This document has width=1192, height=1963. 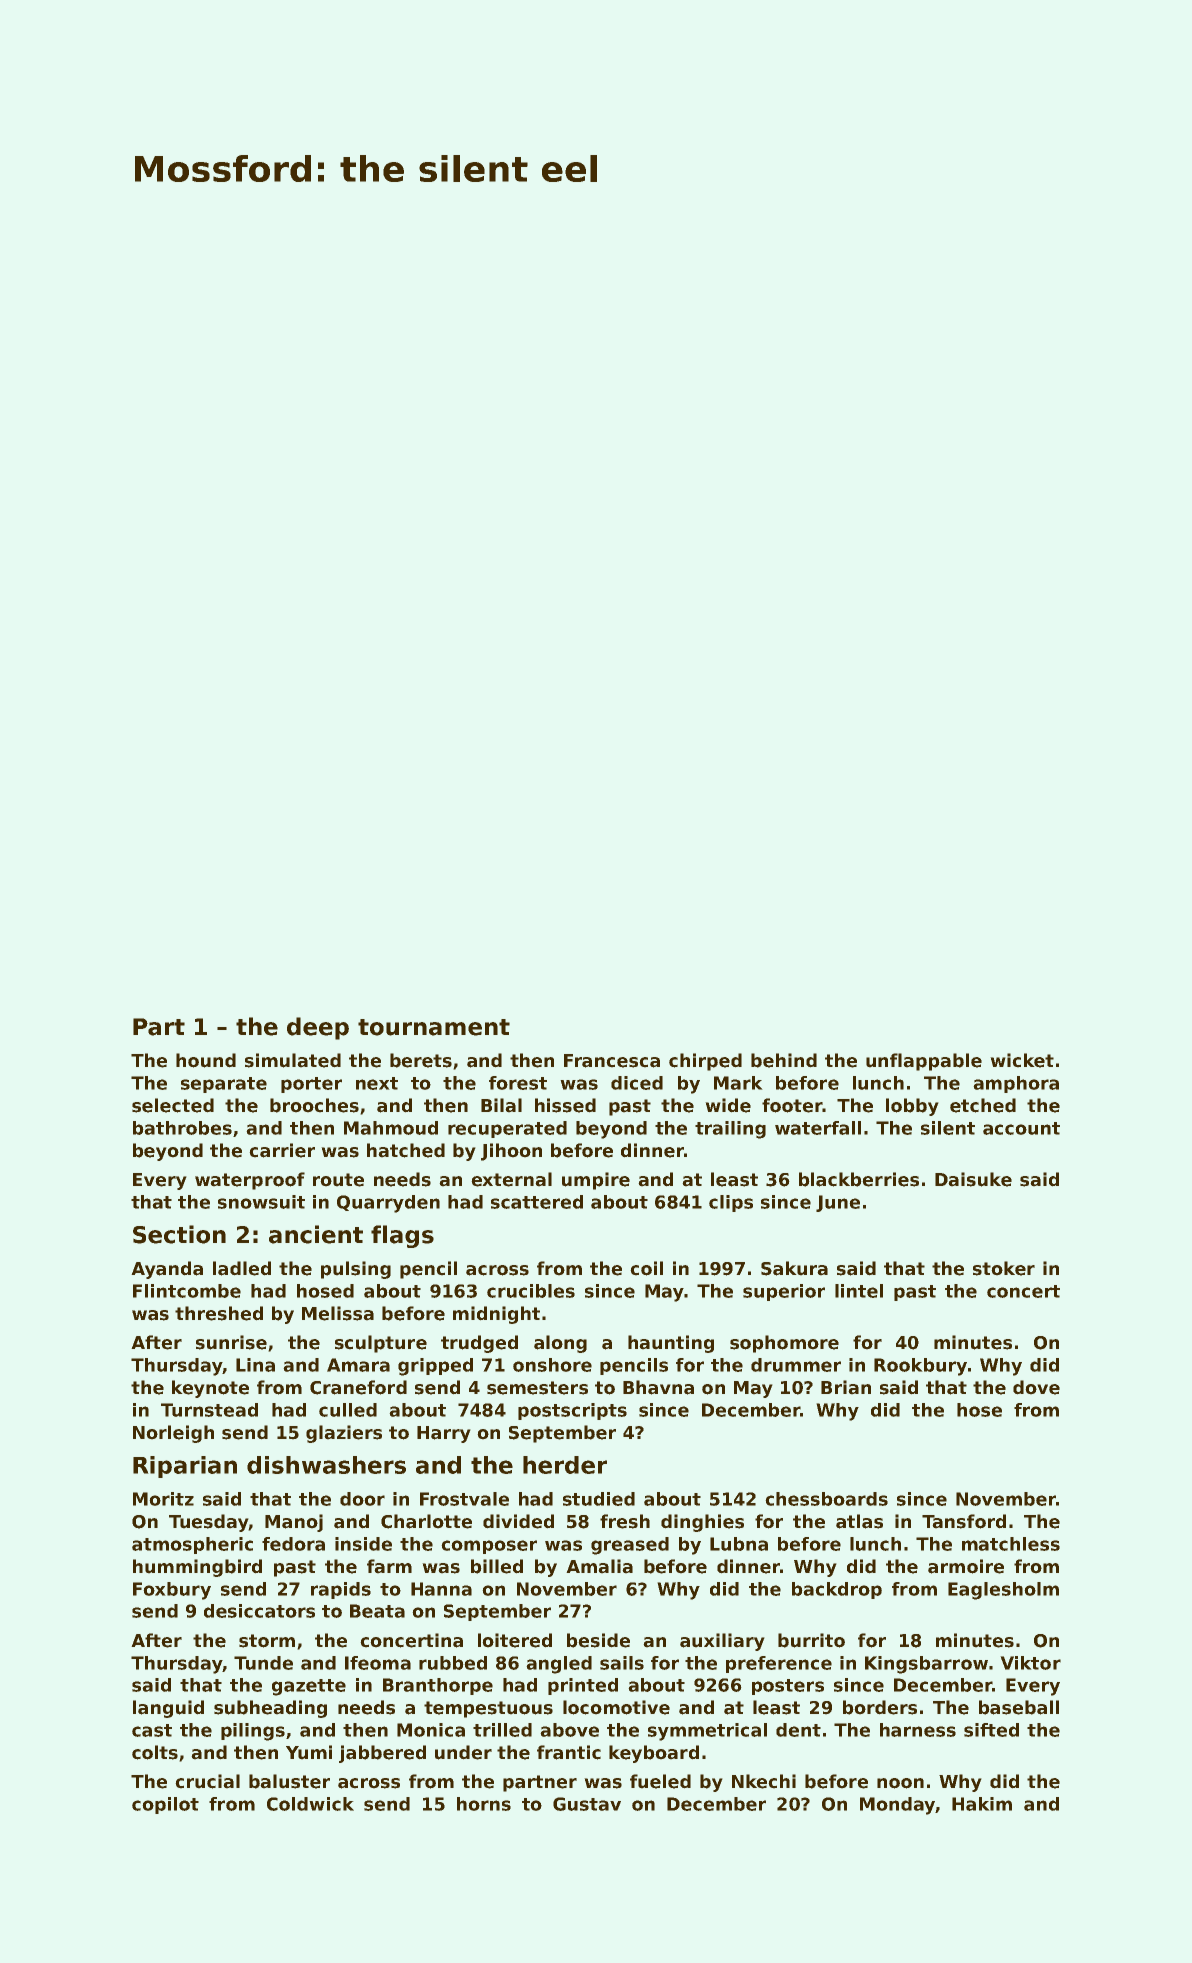 I want to click on deep, so click(x=318, y=1028).
